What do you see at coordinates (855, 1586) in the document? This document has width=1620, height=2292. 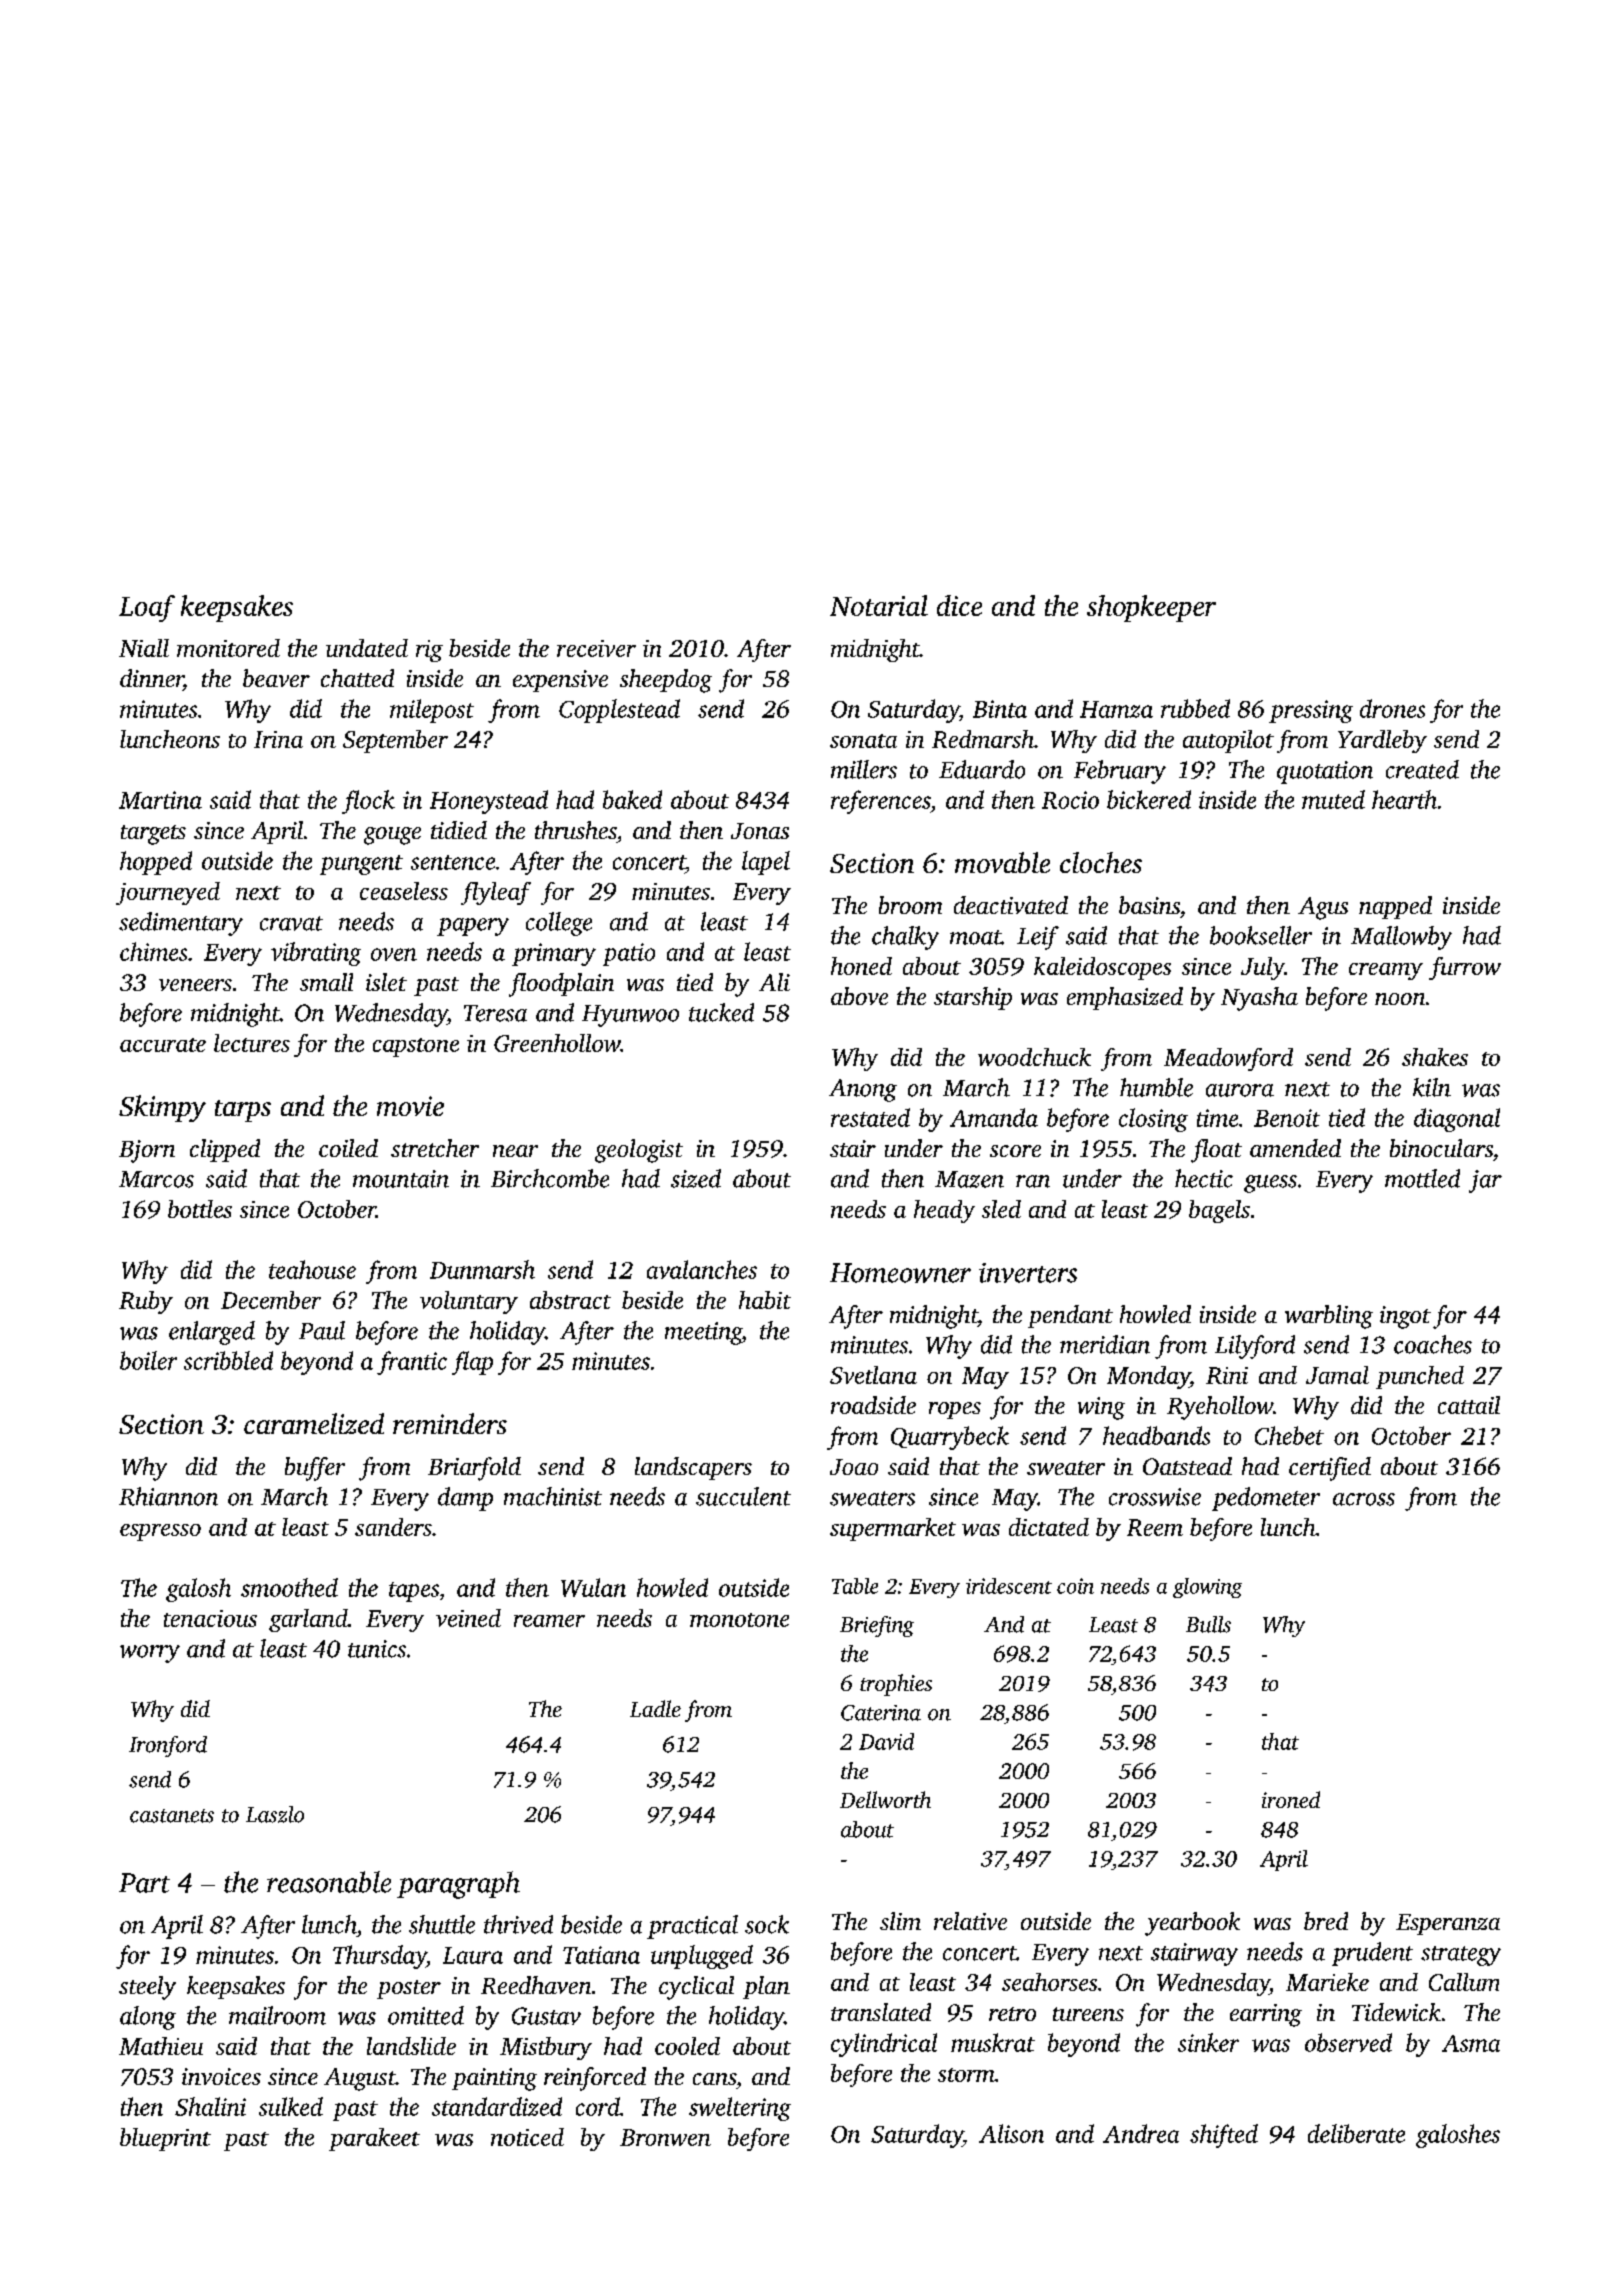 I see `Table` at bounding box center [855, 1586].
